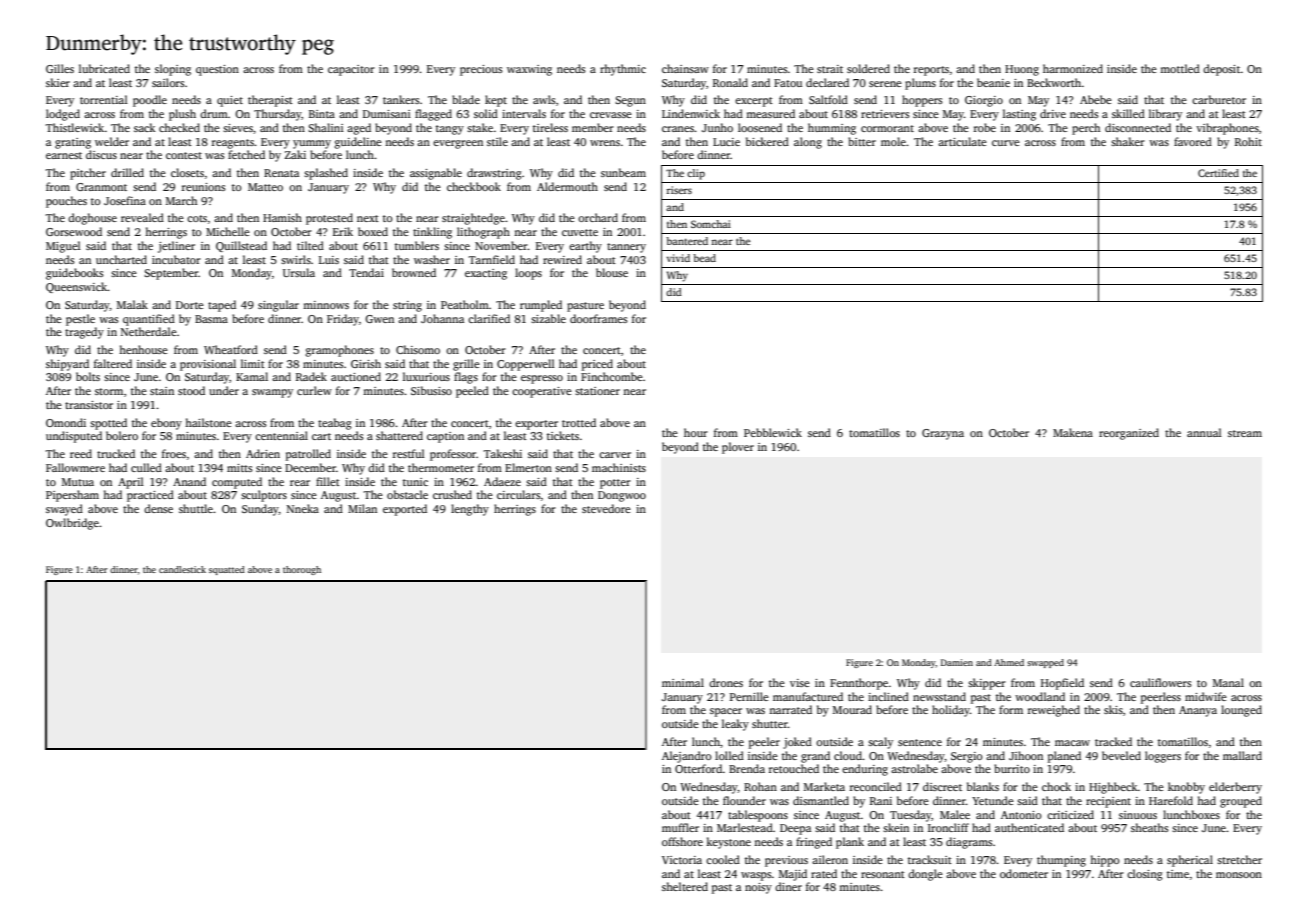 This page has width=1308, height=924. I want to click on Elmerton, so click(528, 467).
